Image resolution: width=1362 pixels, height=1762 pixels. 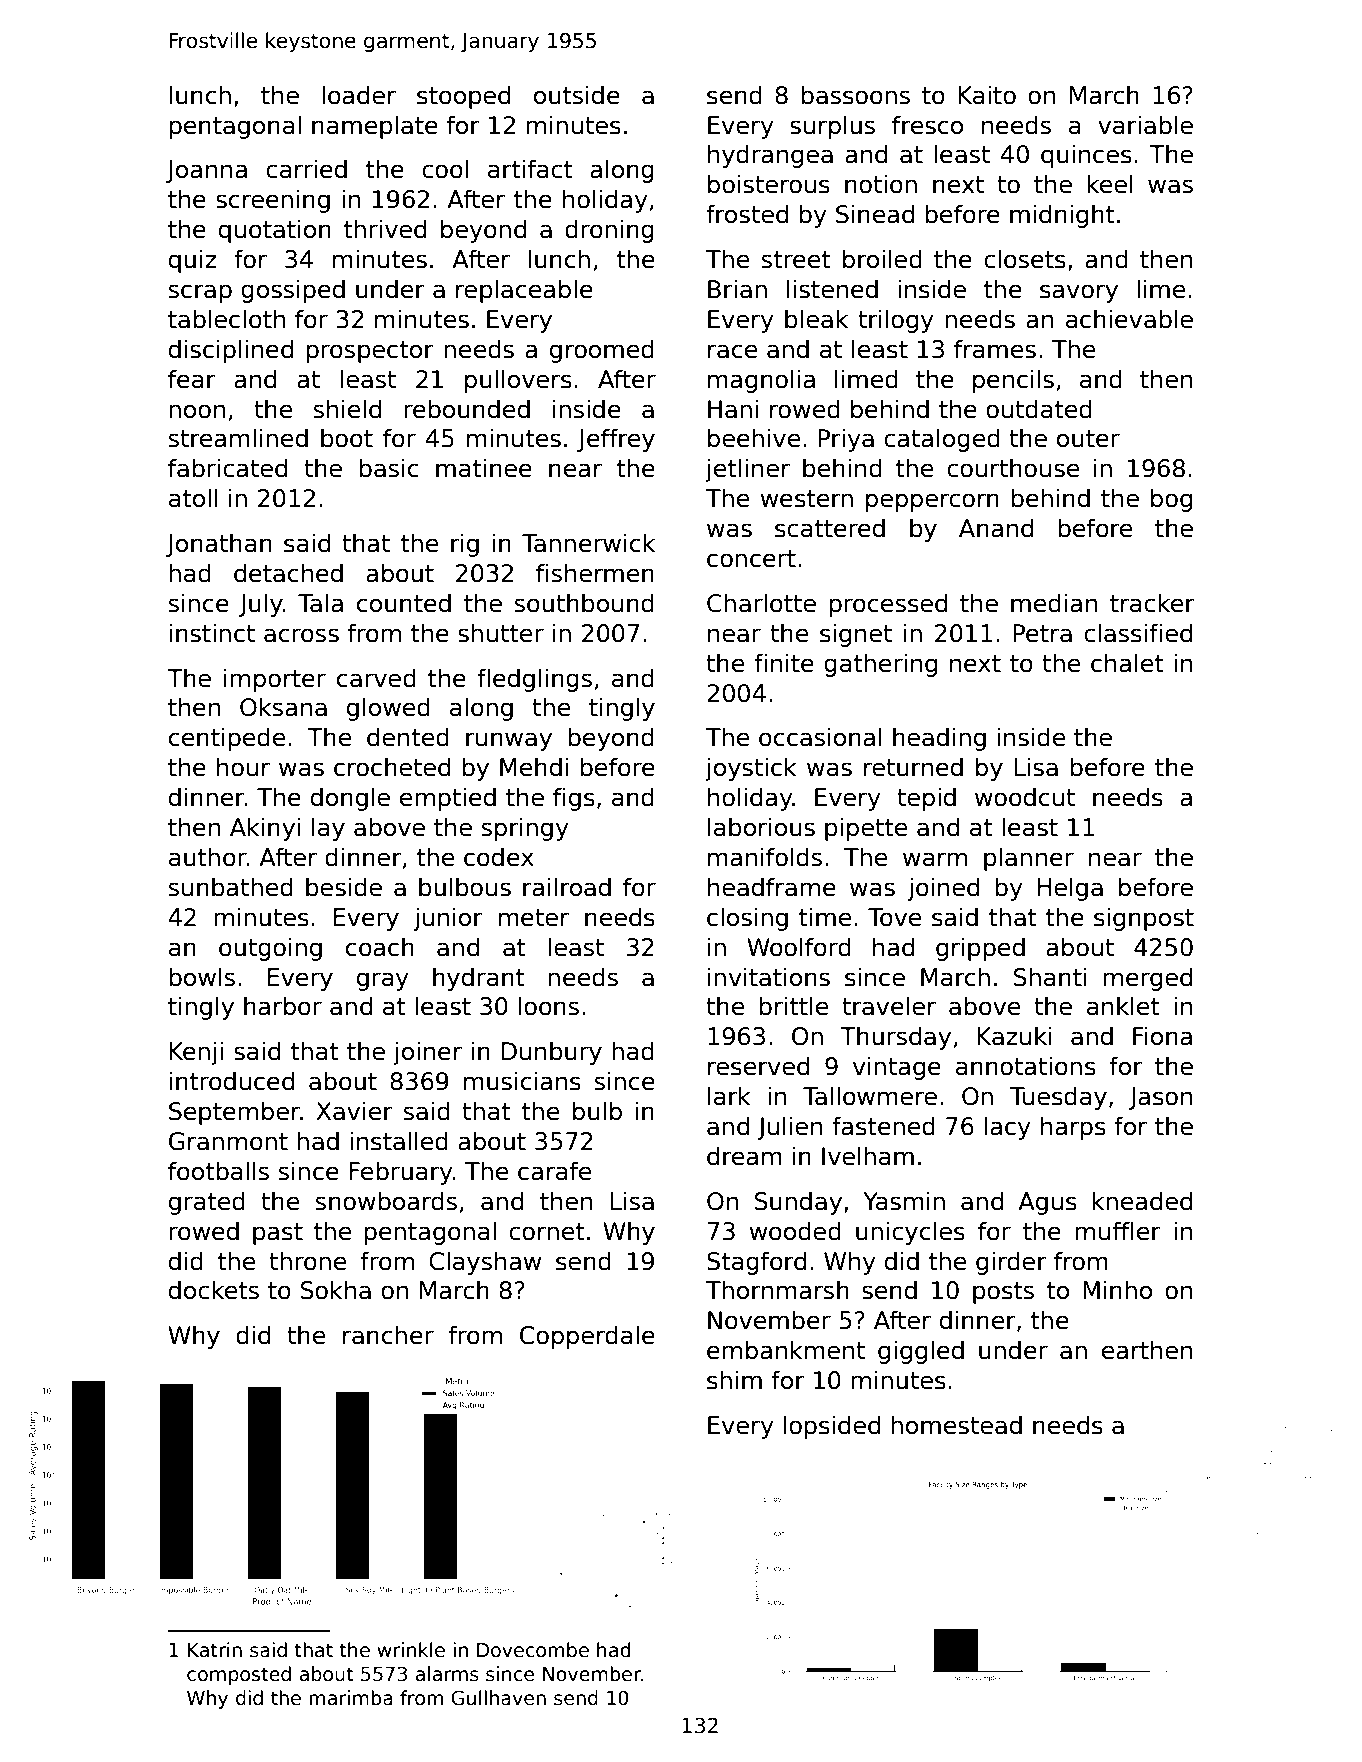 I want to click on fastened, so click(x=883, y=1126).
